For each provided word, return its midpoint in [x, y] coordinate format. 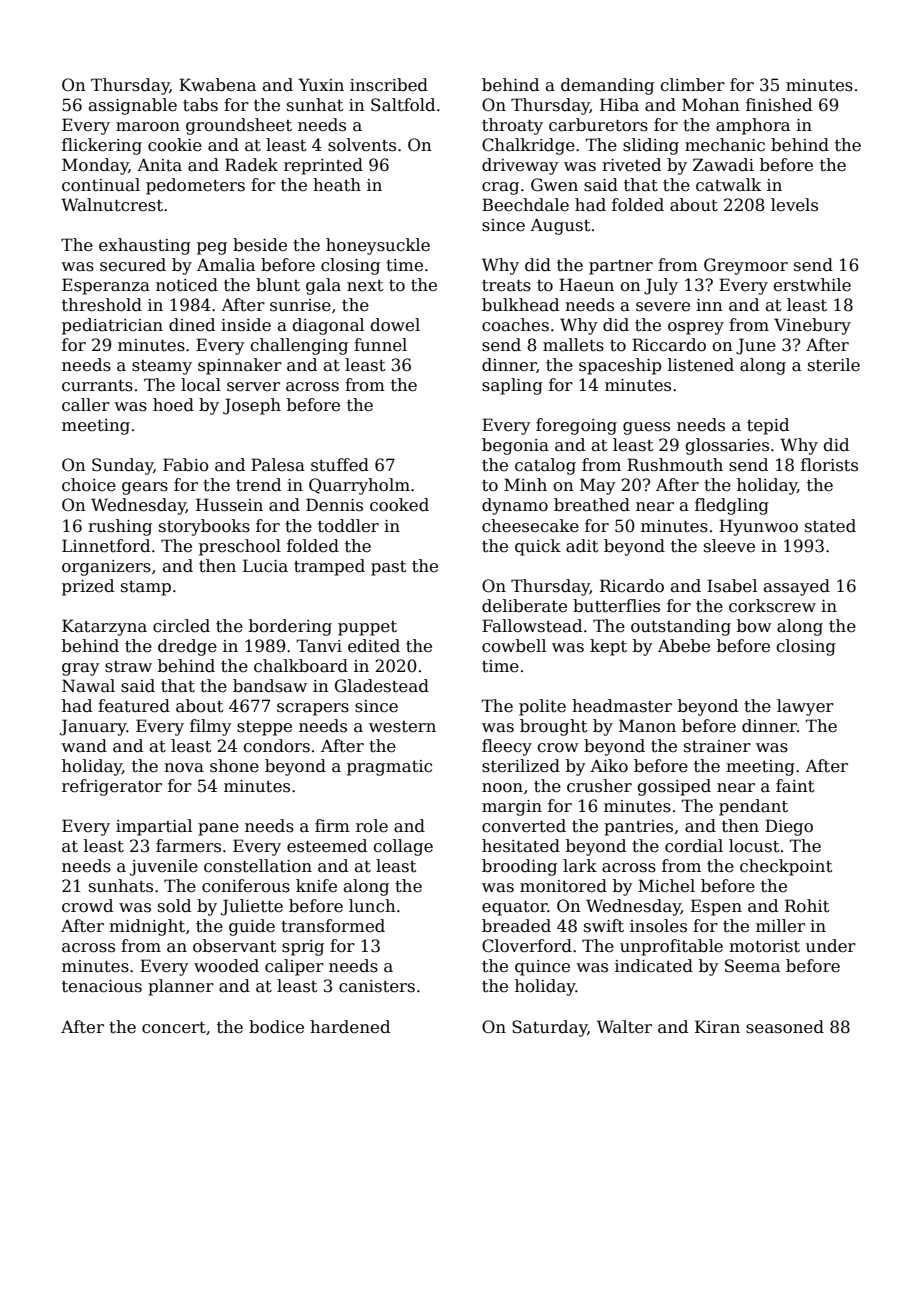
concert [174, 1028]
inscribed [389, 85]
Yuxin [321, 85]
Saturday [550, 1028]
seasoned [785, 1027]
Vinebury [812, 326]
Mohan [711, 105]
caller [86, 405]
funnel [380, 345]
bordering [290, 627]
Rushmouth [675, 465]
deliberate [524, 606]
